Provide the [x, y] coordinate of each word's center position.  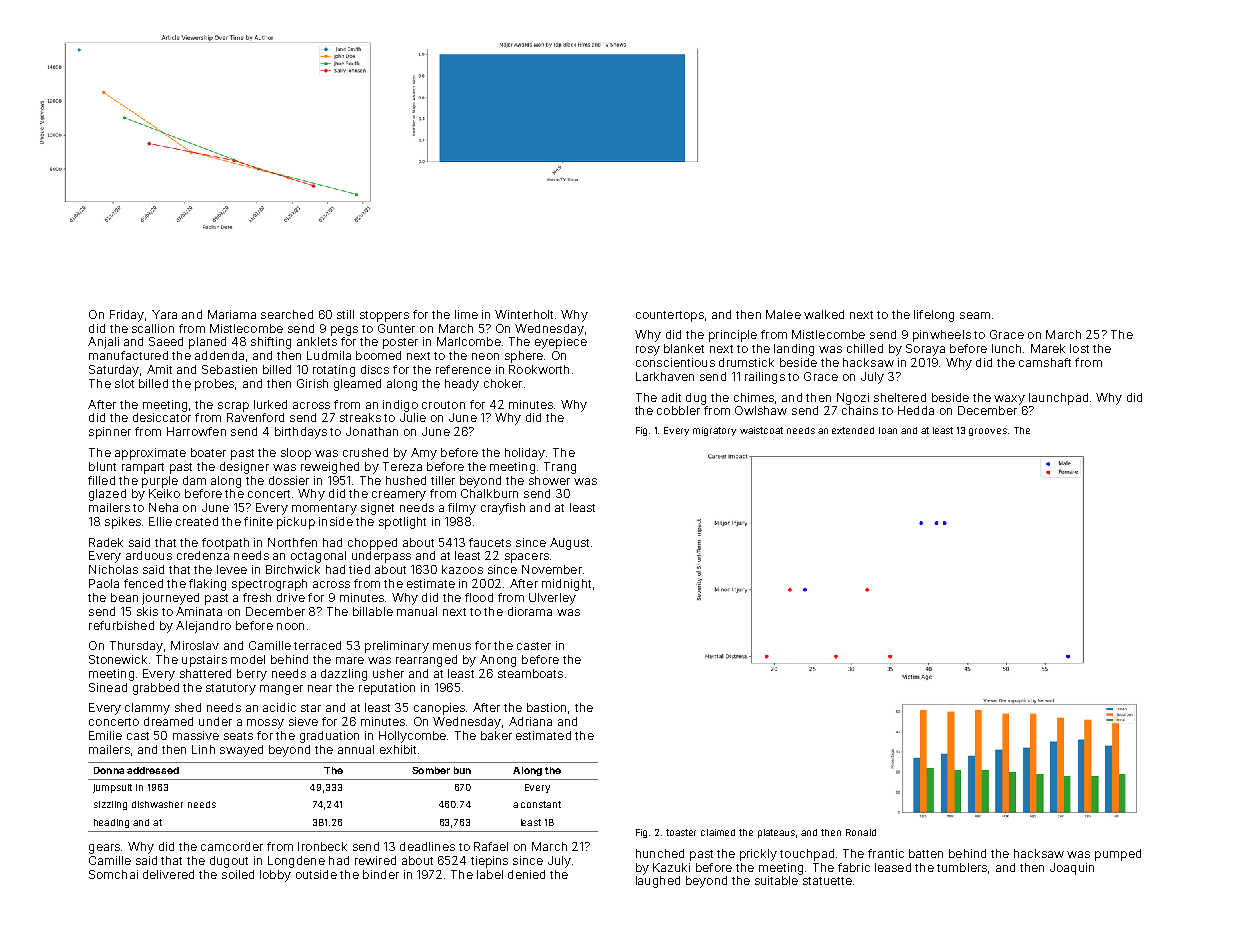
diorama [530, 611]
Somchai [113, 874]
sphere [524, 357]
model [248, 659]
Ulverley [552, 599]
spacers [527, 558]
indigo [400, 406]
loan [888, 430]
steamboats [530, 673]
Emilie [105, 735]
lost [1079, 348]
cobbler [678, 410]
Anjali [103, 343]
